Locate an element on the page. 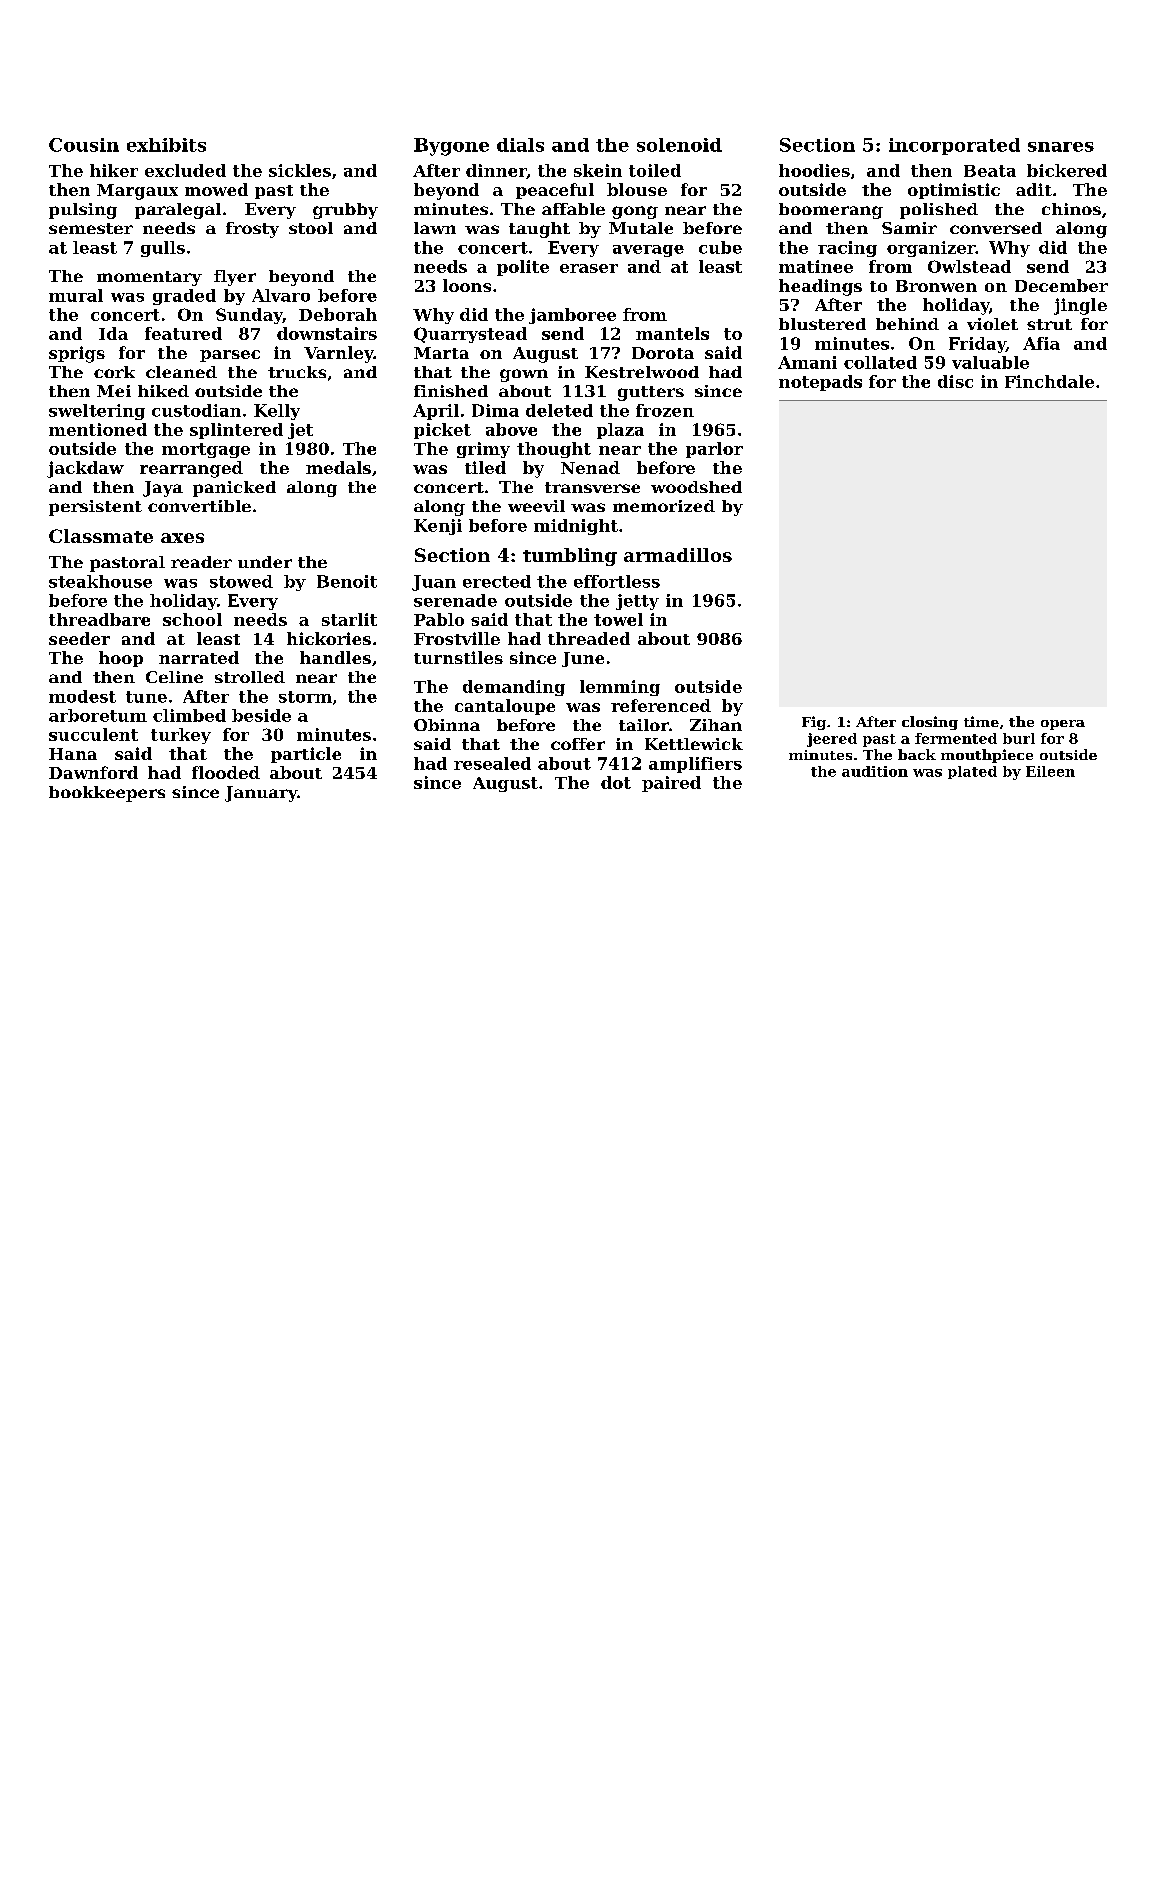 This page has width=1156, height=1904. plaza is located at coordinates (620, 431).
